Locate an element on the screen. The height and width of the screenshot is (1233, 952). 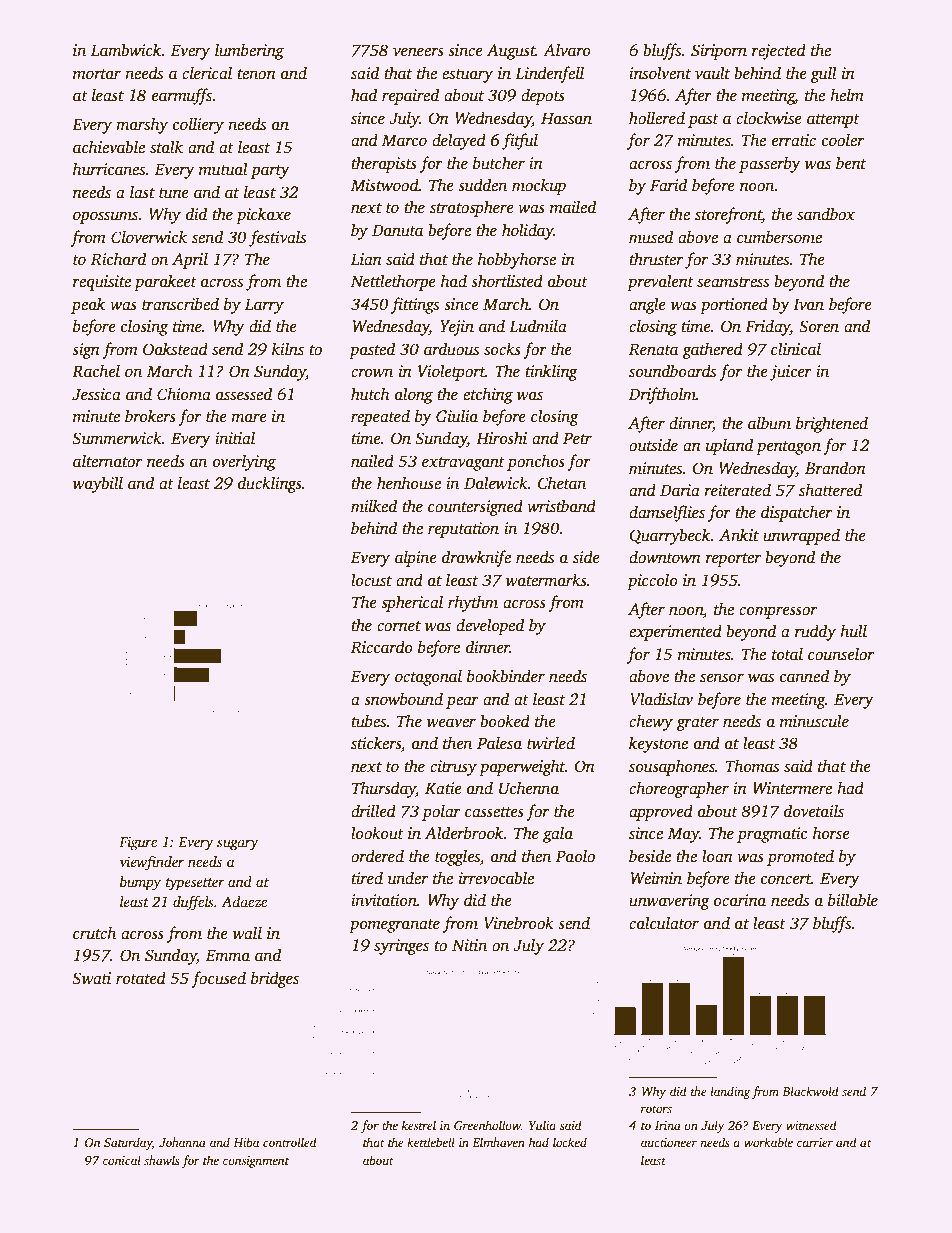
socks is located at coordinates (502, 349).
